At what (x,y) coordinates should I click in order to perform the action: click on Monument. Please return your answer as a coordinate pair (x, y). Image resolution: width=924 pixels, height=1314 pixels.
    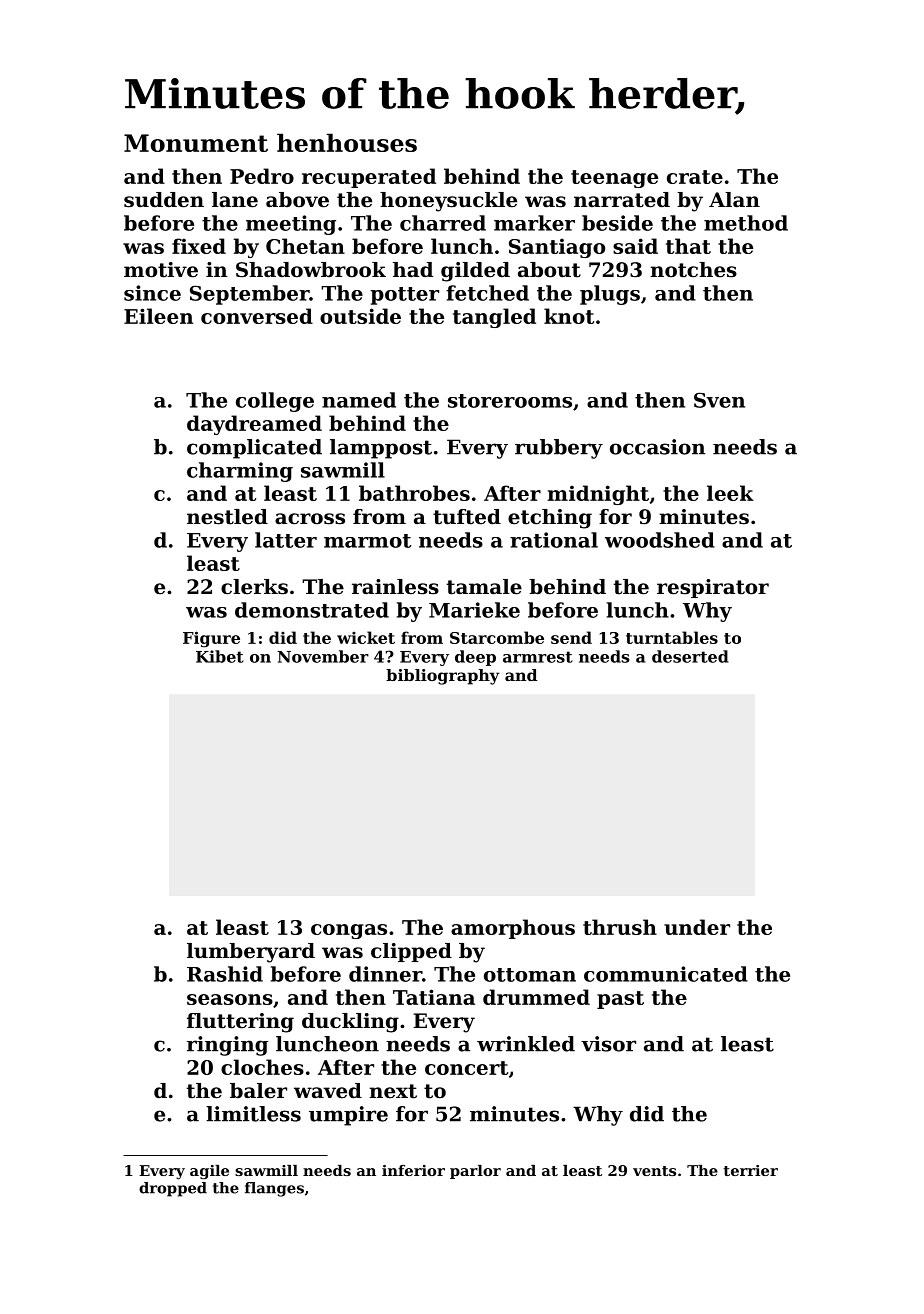
    Looking at the image, I should click on (196, 143).
